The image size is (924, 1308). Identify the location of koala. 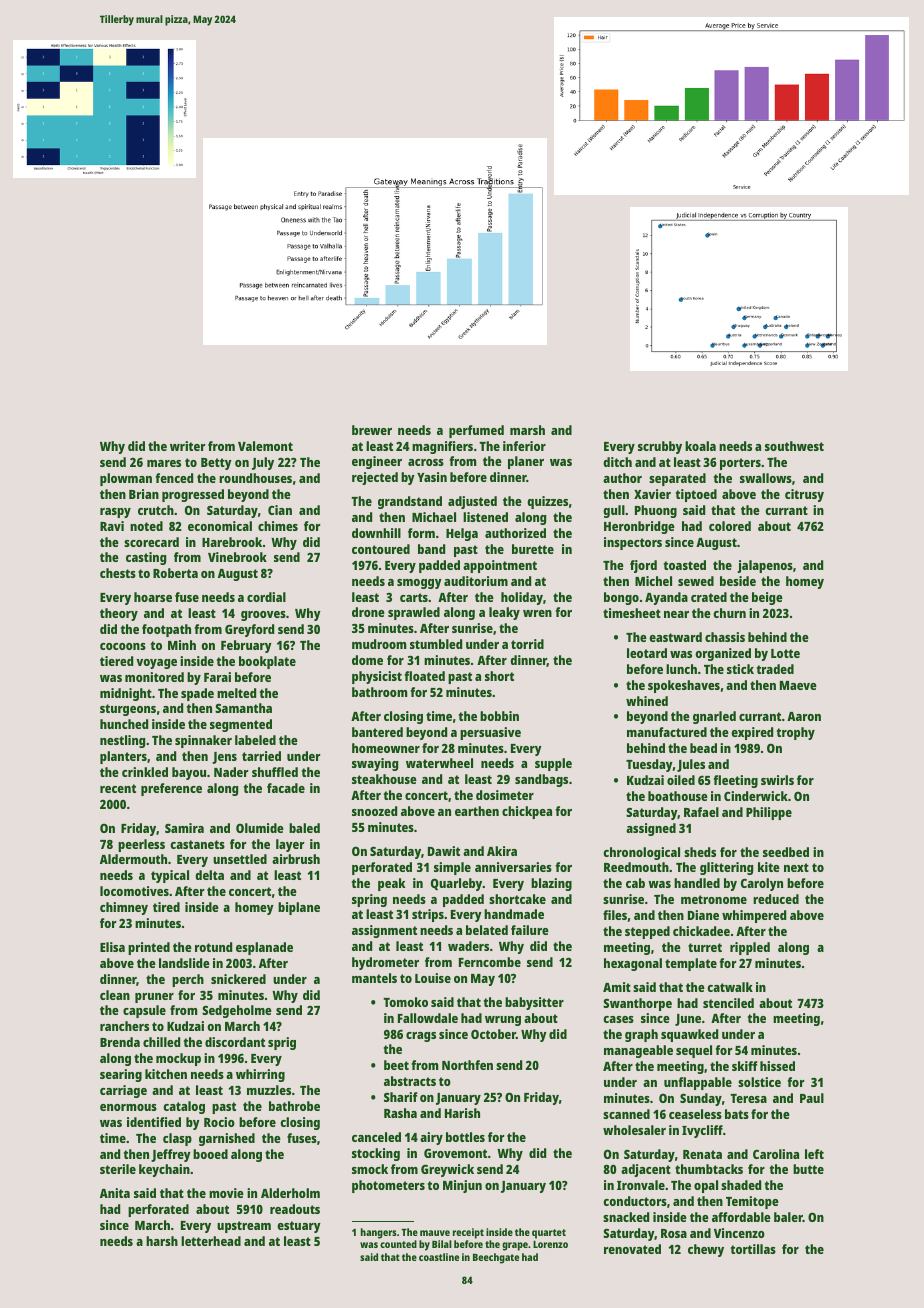
(700, 446).
